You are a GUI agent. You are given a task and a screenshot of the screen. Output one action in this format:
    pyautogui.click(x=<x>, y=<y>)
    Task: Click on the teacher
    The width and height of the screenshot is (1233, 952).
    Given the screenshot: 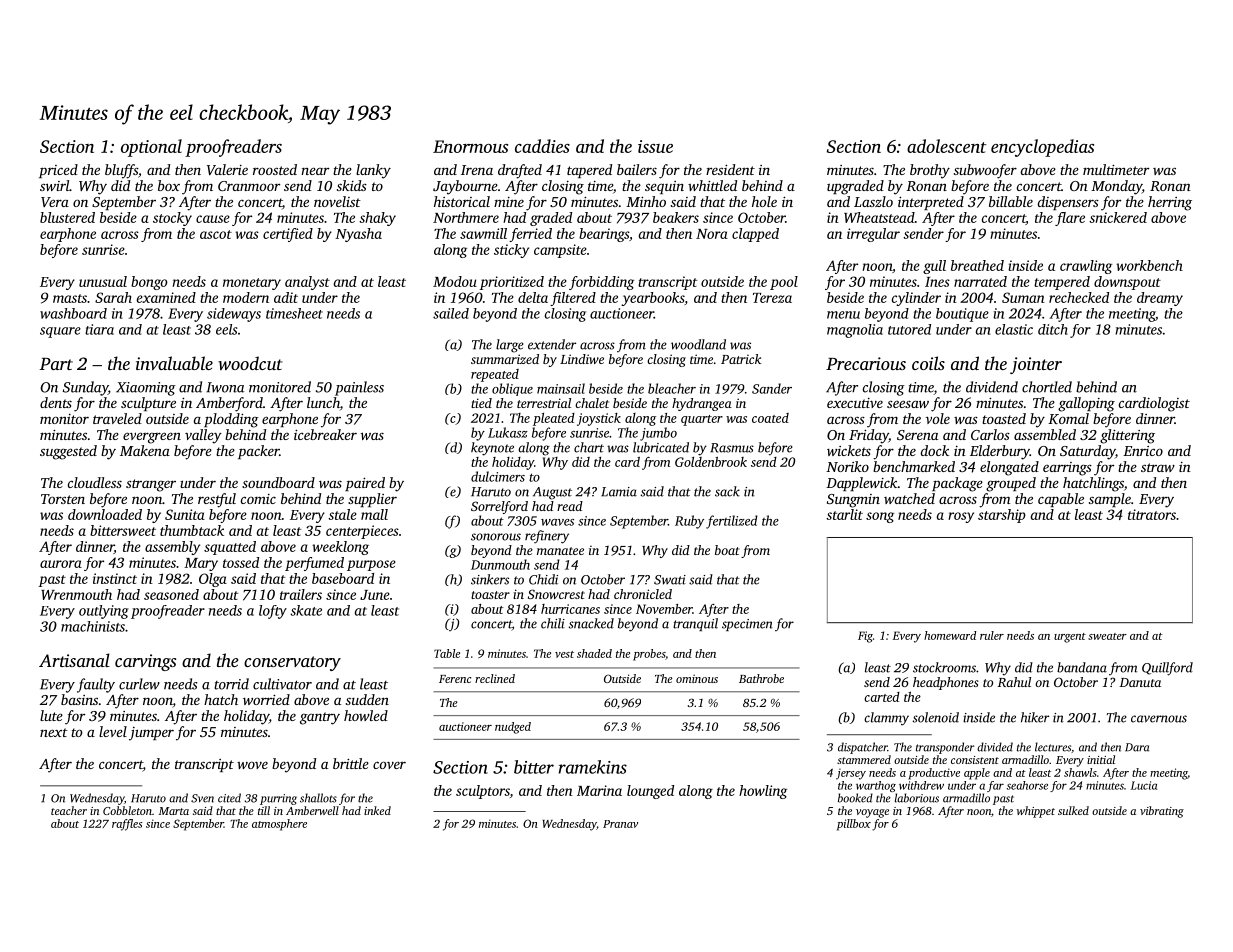 What is the action you would take?
    pyautogui.click(x=69, y=810)
